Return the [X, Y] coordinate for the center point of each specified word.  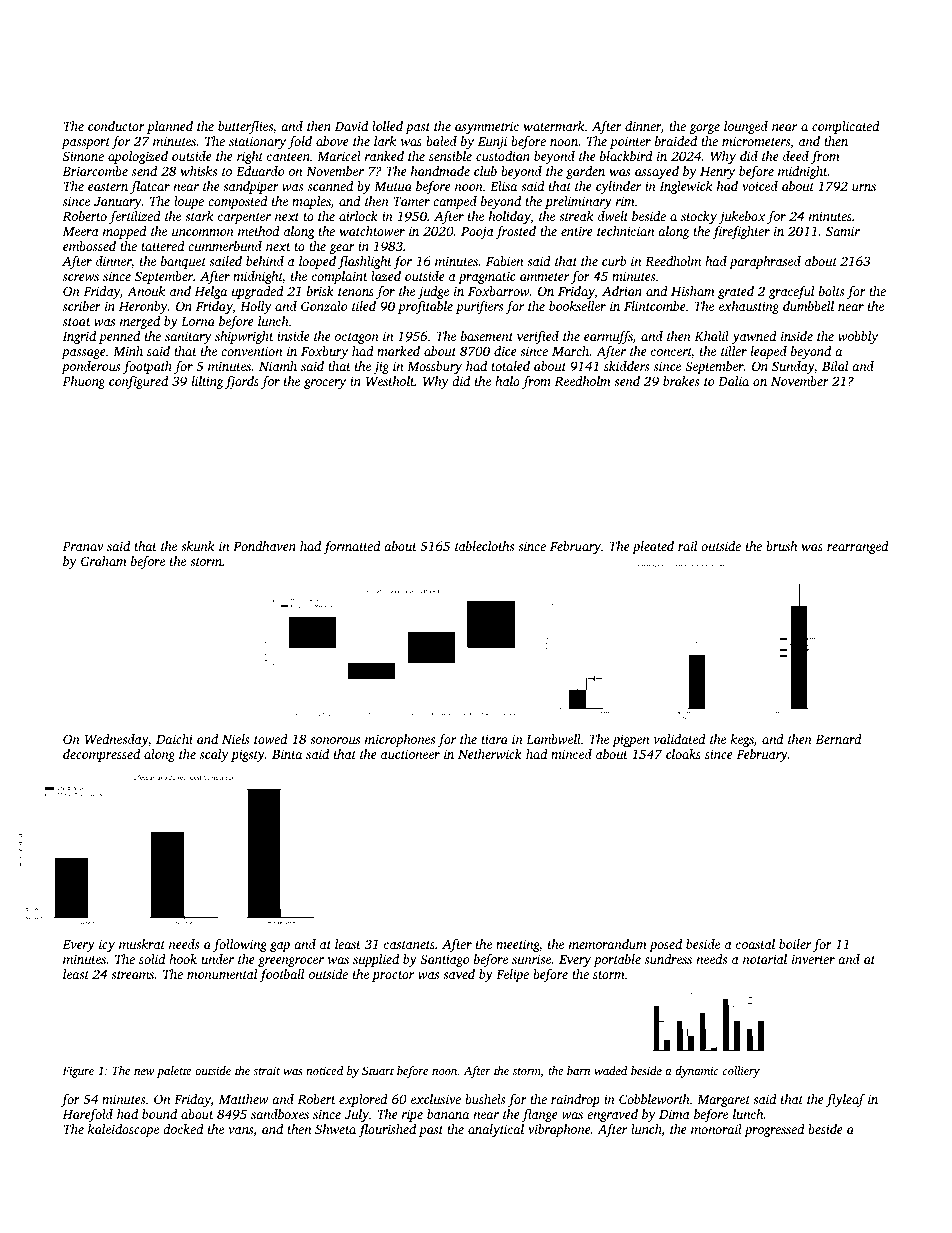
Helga [210, 292]
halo [507, 381]
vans [241, 1130]
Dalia [733, 381]
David [351, 126]
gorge [704, 129]
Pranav [83, 546]
